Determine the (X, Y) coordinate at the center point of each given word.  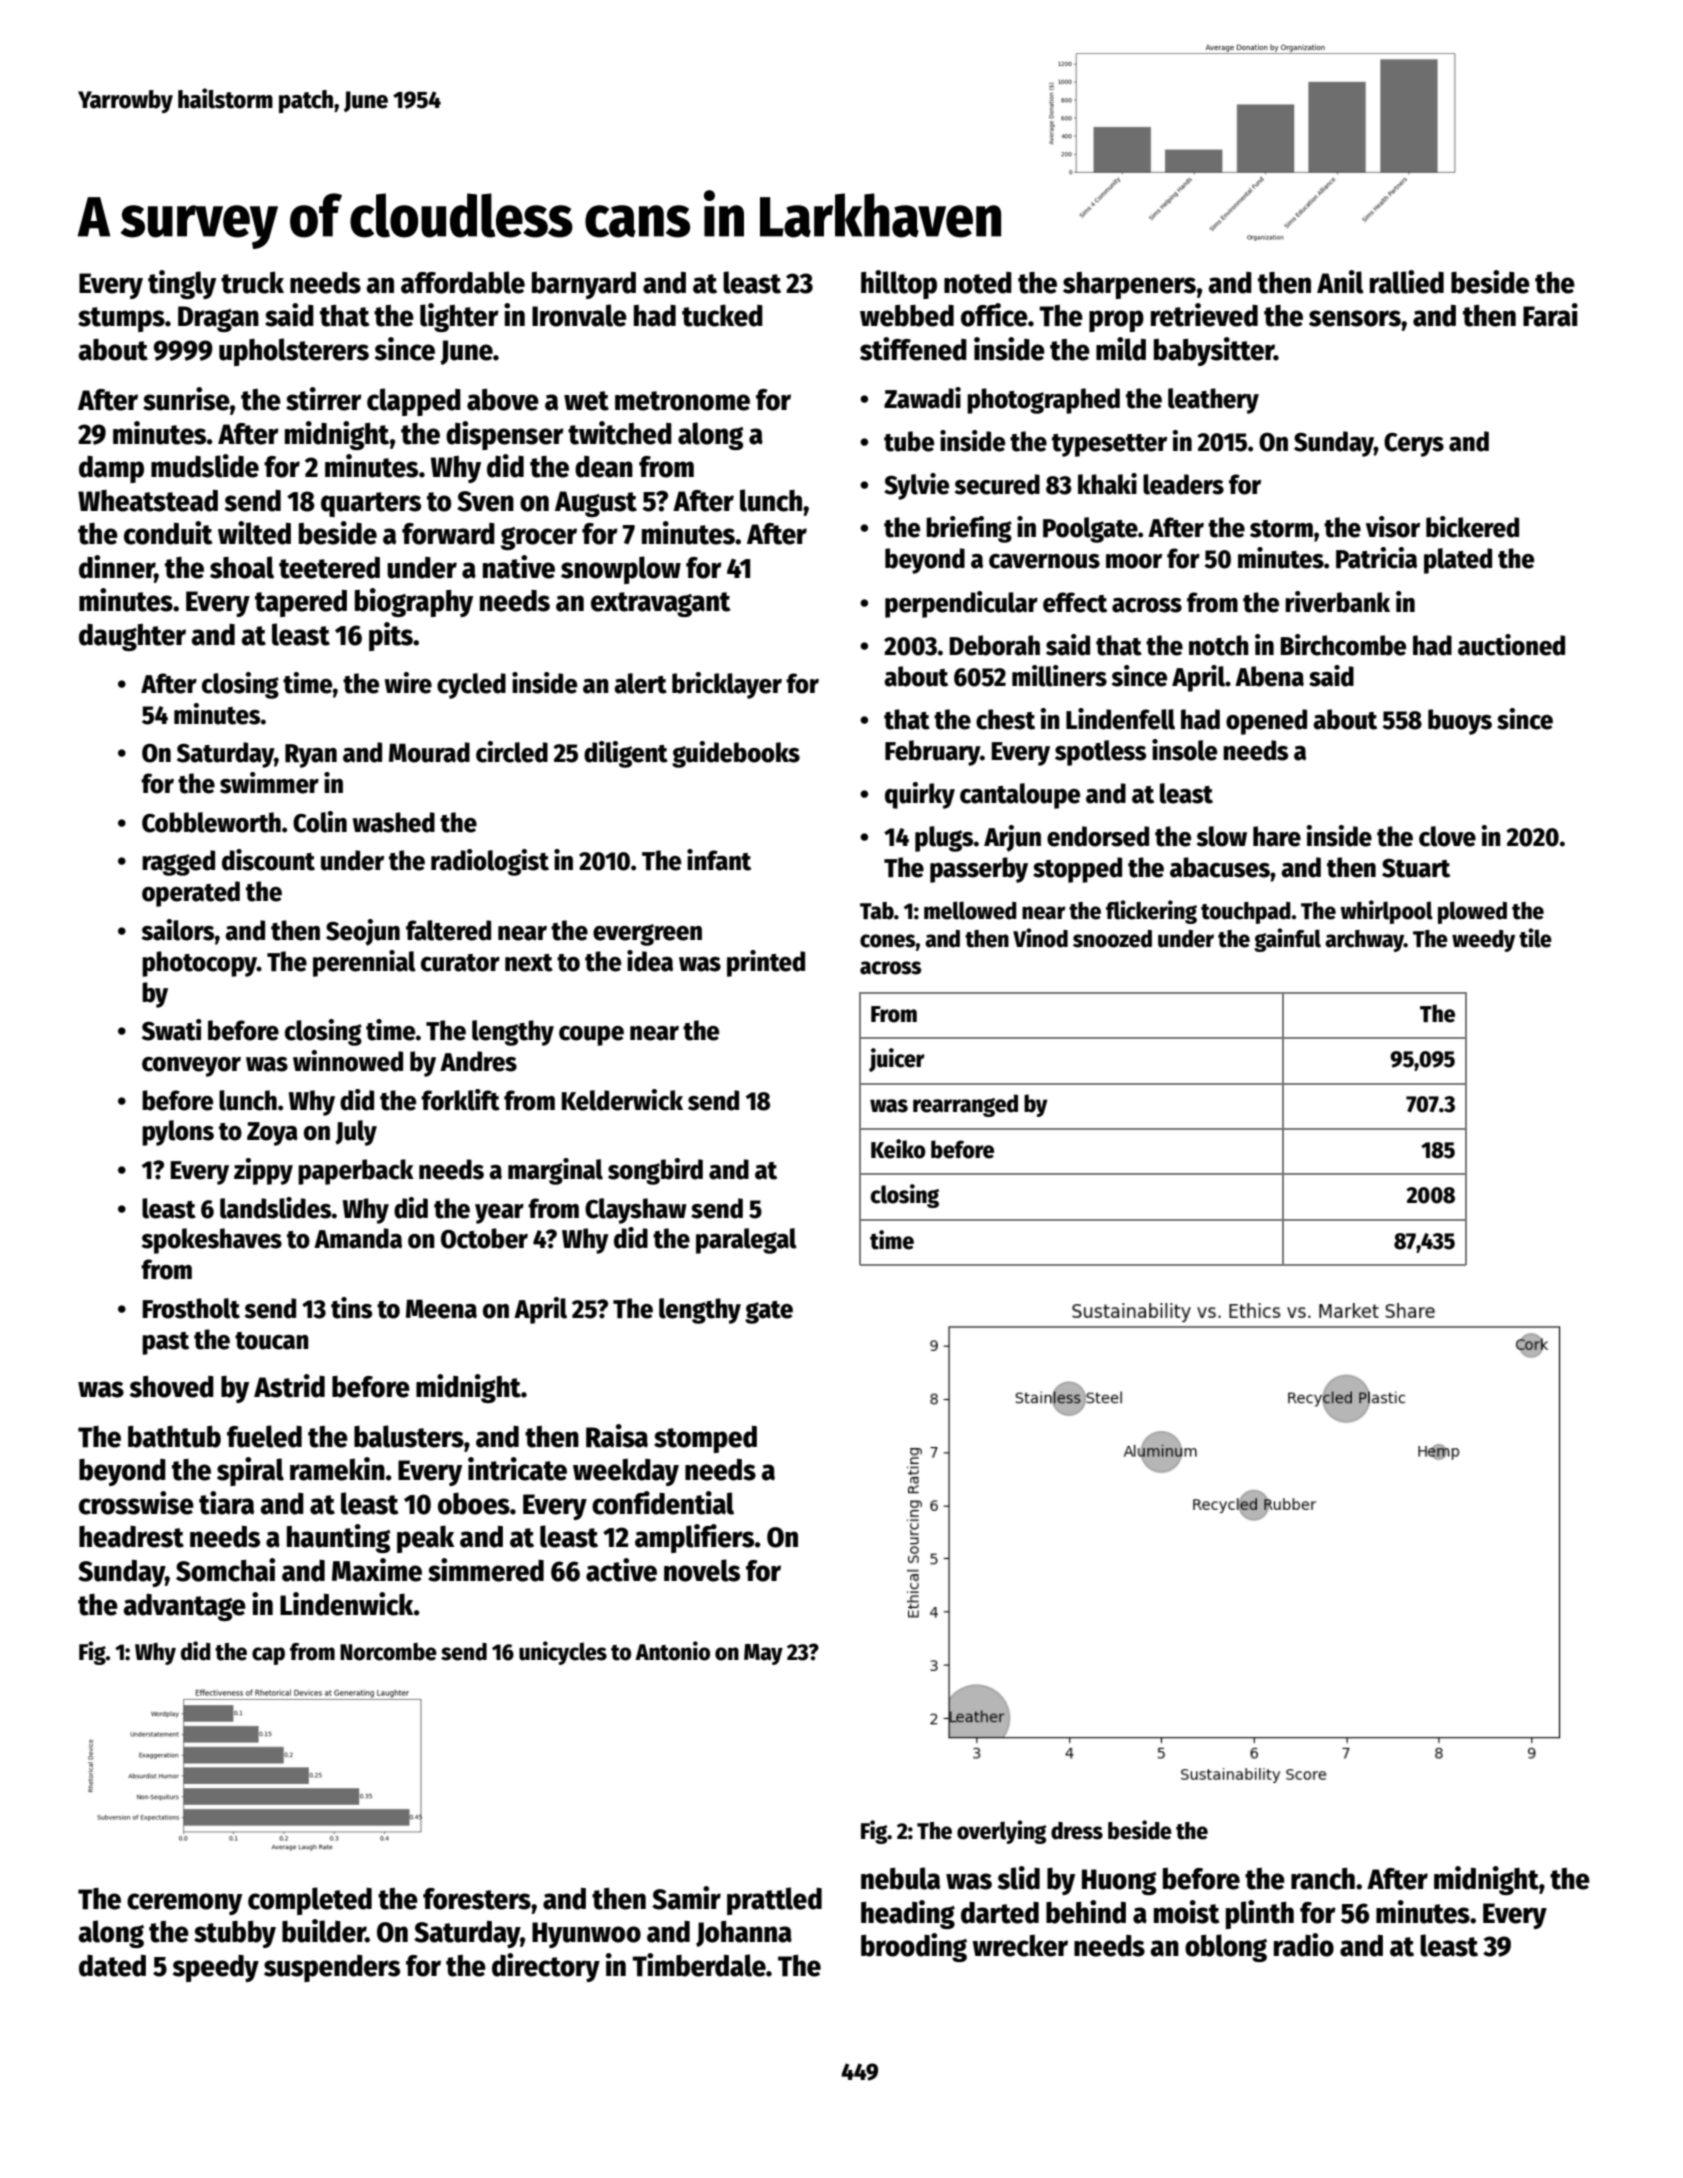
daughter (132, 637)
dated (112, 1966)
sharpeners (1129, 285)
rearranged (965, 1105)
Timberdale (699, 1965)
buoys (1460, 722)
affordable (463, 282)
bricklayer (727, 685)
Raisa (617, 1436)
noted (978, 283)
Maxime (377, 1570)
